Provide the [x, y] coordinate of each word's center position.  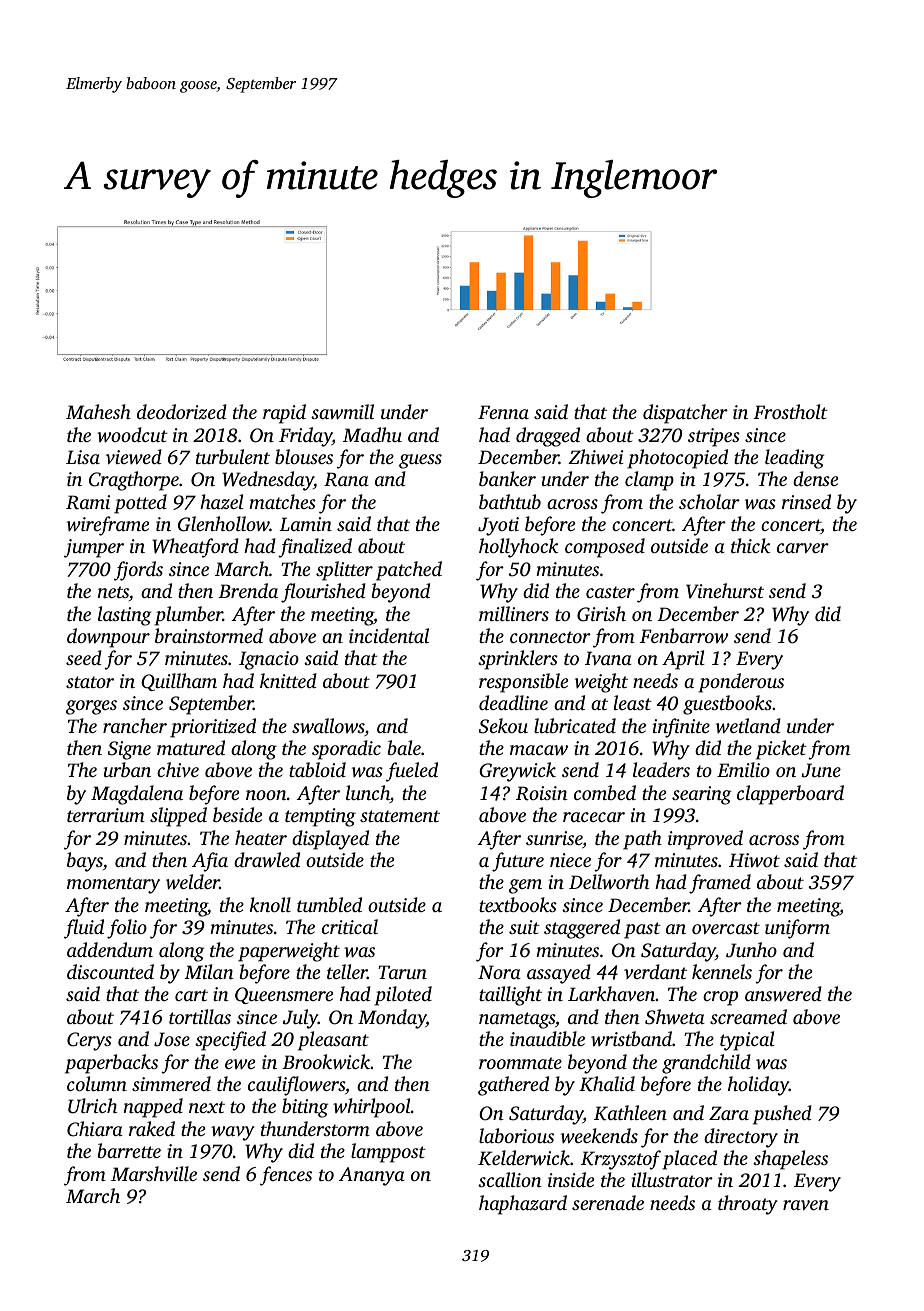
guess [420, 461]
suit [524, 927]
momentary [113, 885]
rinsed [806, 501]
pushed [782, 1115]
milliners [514, 613]
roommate [520, 1063]
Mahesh [98, 411]
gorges [91, 707]
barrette [129, 1150]
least [633, 702]
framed [720, 884]
